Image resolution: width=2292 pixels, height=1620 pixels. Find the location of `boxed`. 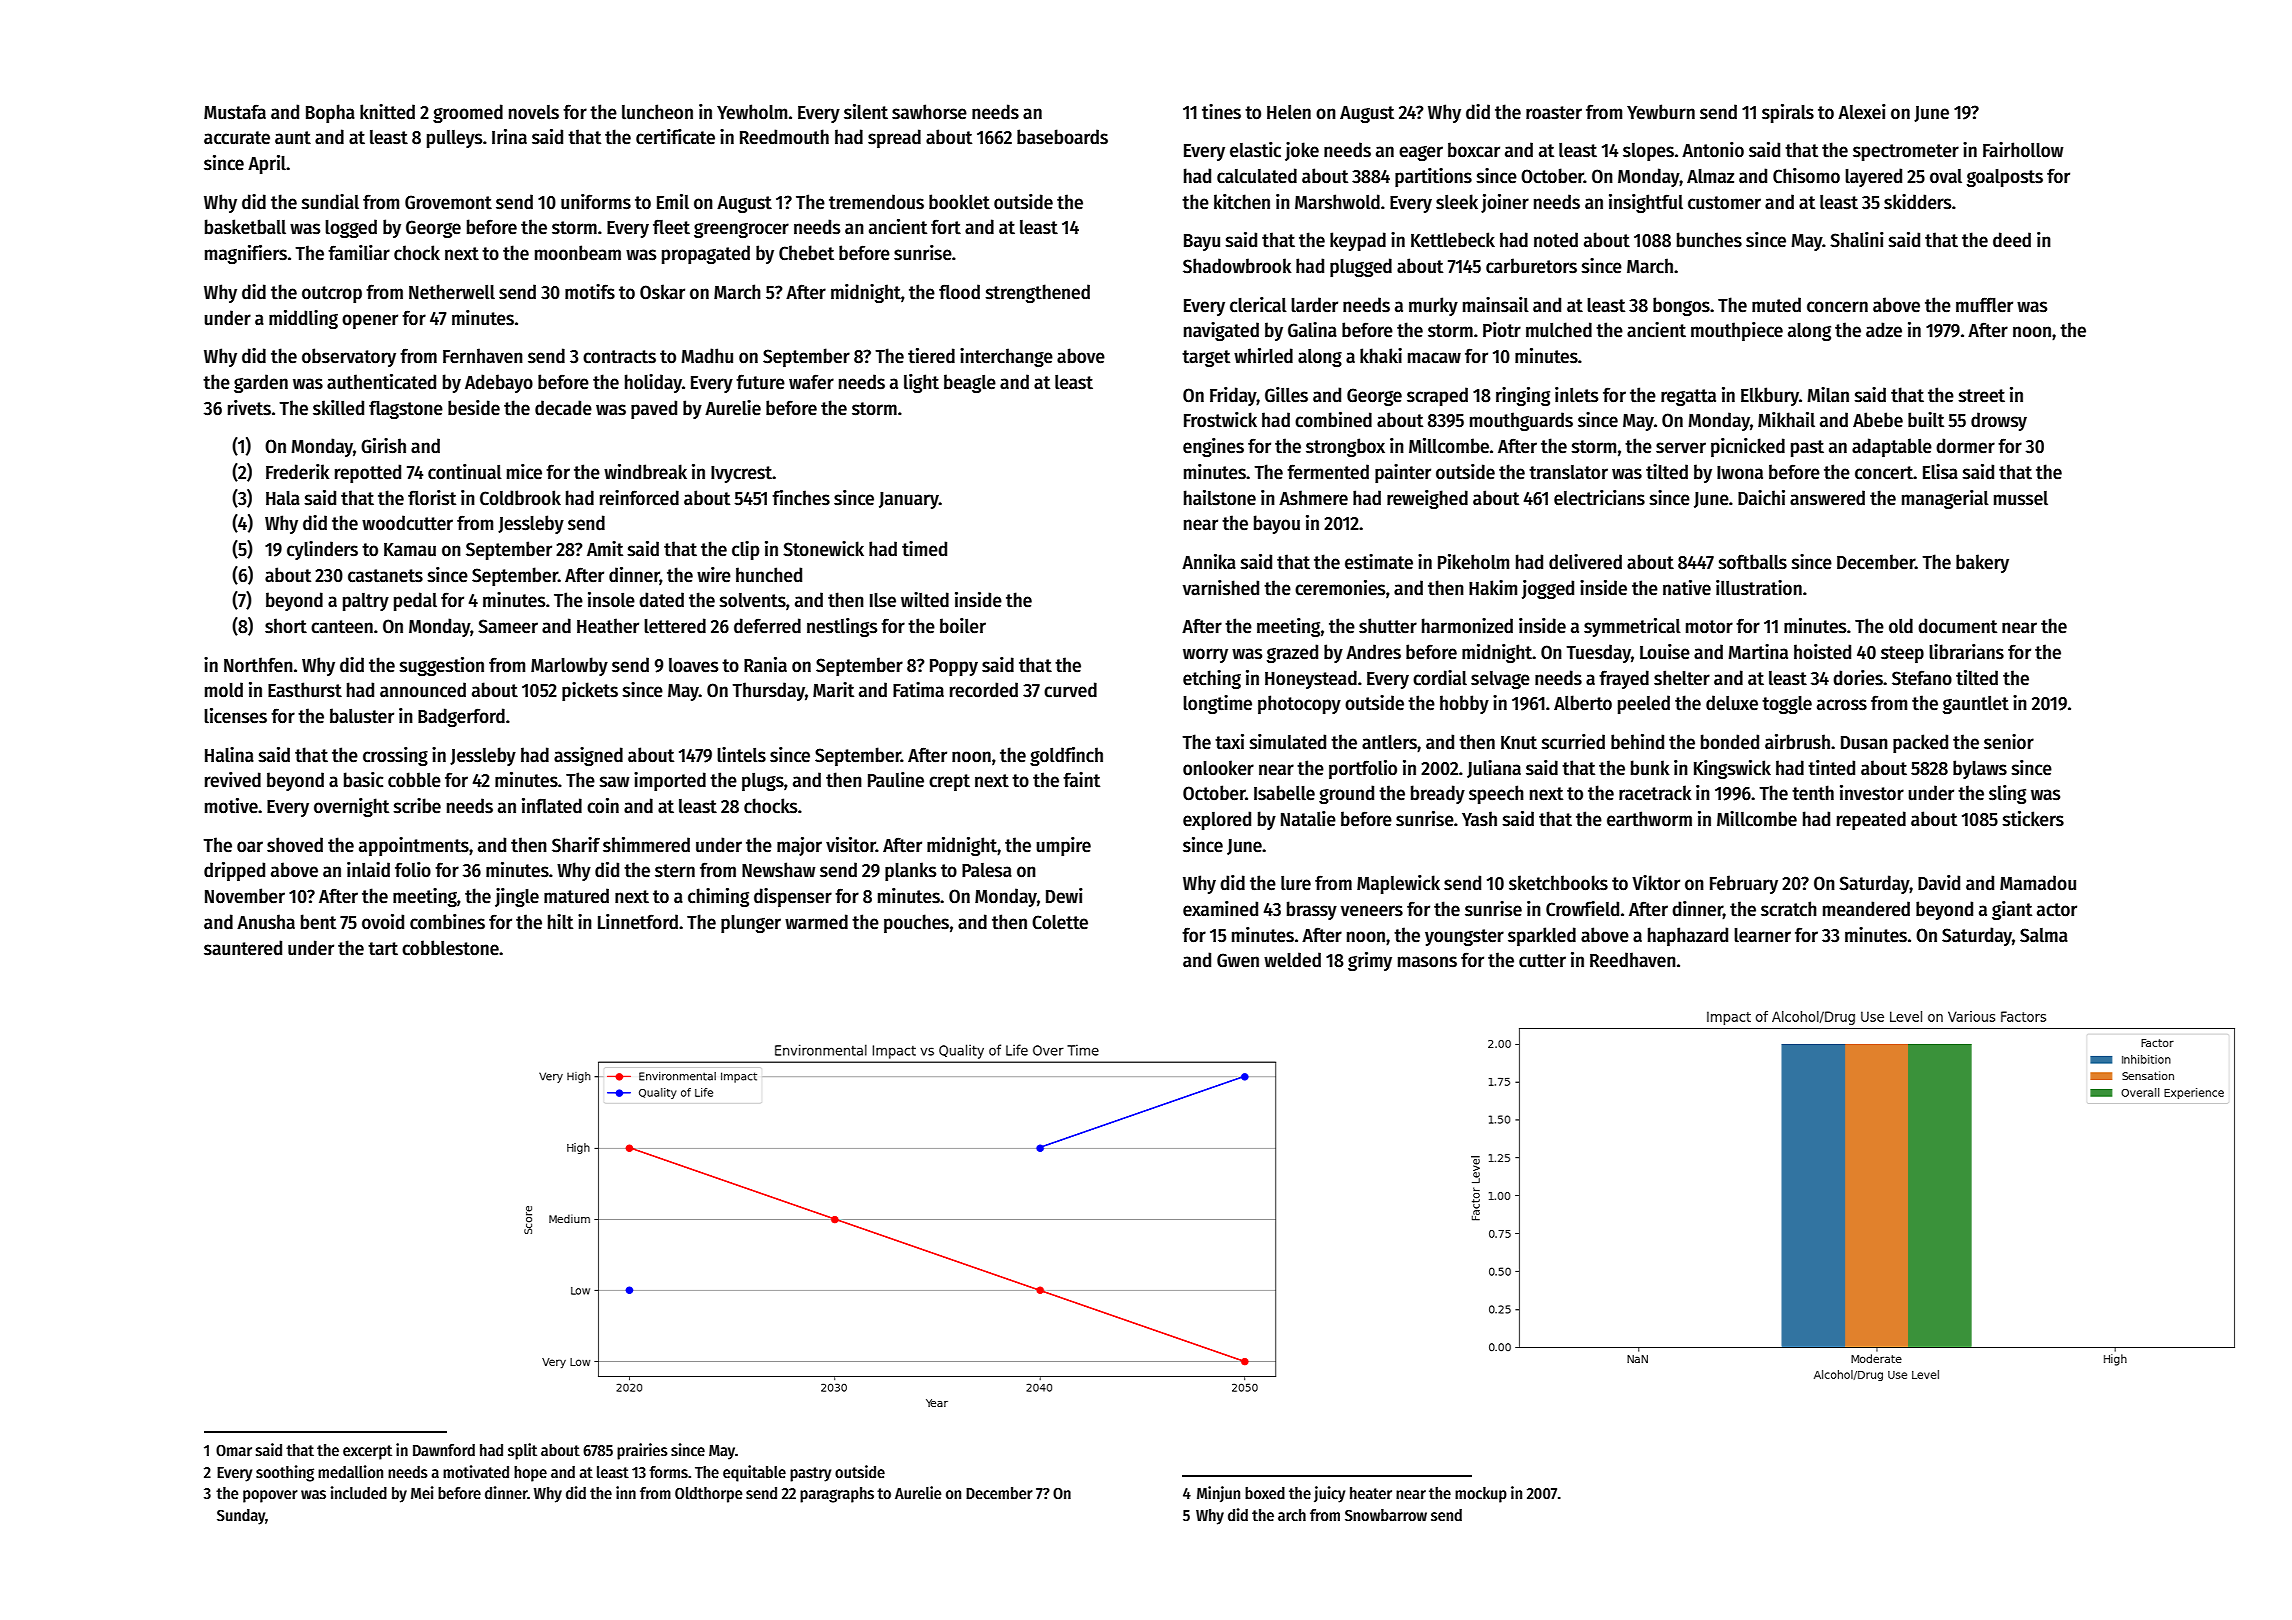

boxed is located at coordinates (1265, 1493).
